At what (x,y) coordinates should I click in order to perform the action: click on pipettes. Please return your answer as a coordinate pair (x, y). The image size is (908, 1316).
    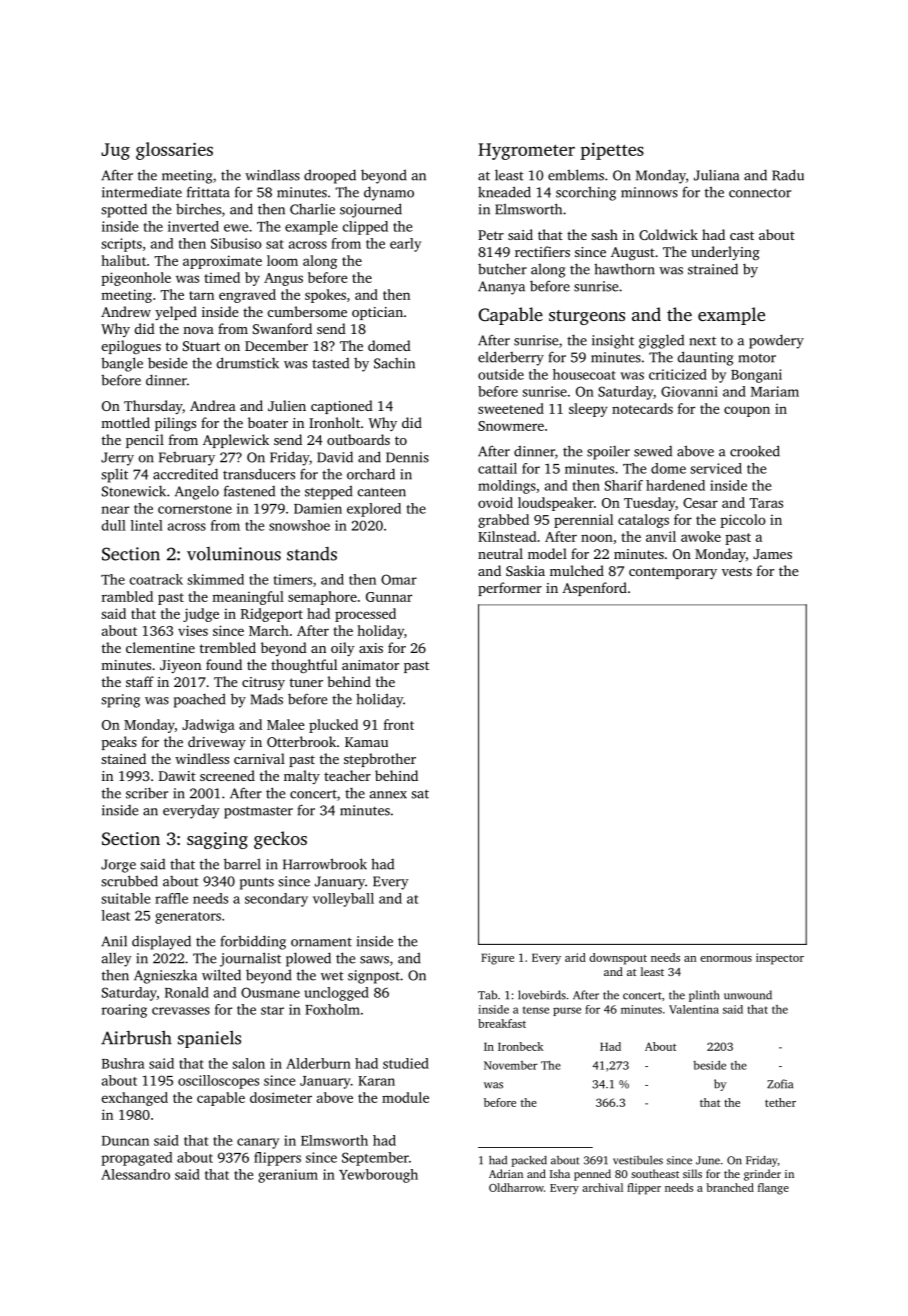
    Looking at the image, I should click on (612, 151).
